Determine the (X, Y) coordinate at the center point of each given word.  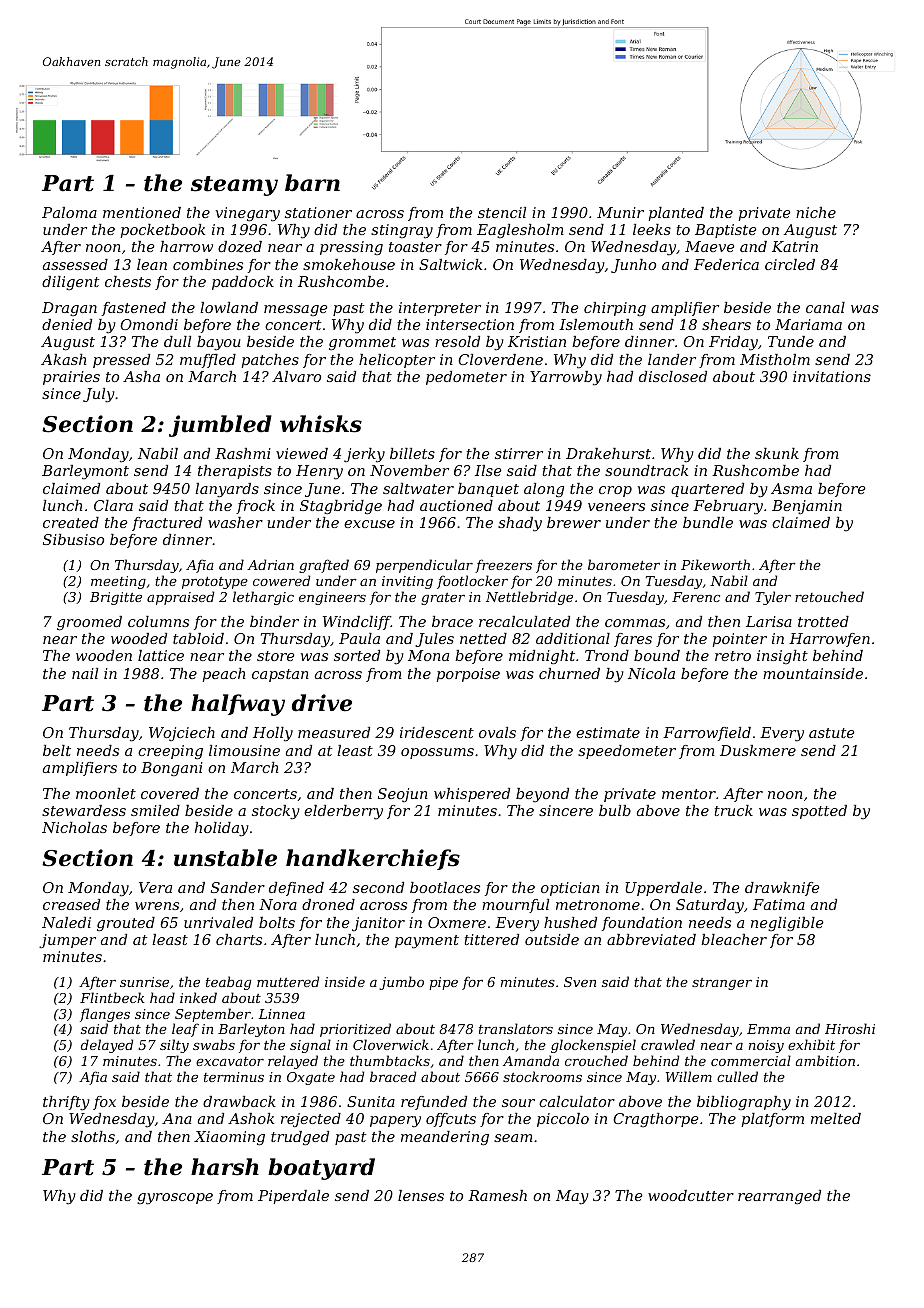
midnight (542, 657)
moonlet (106, 793)
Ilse (488, 470)
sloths (93, 1136)
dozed (240, 247)
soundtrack (646, 470)
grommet (362, 343)
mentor (689, 794)
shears (726, 324)
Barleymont (85, 472)
